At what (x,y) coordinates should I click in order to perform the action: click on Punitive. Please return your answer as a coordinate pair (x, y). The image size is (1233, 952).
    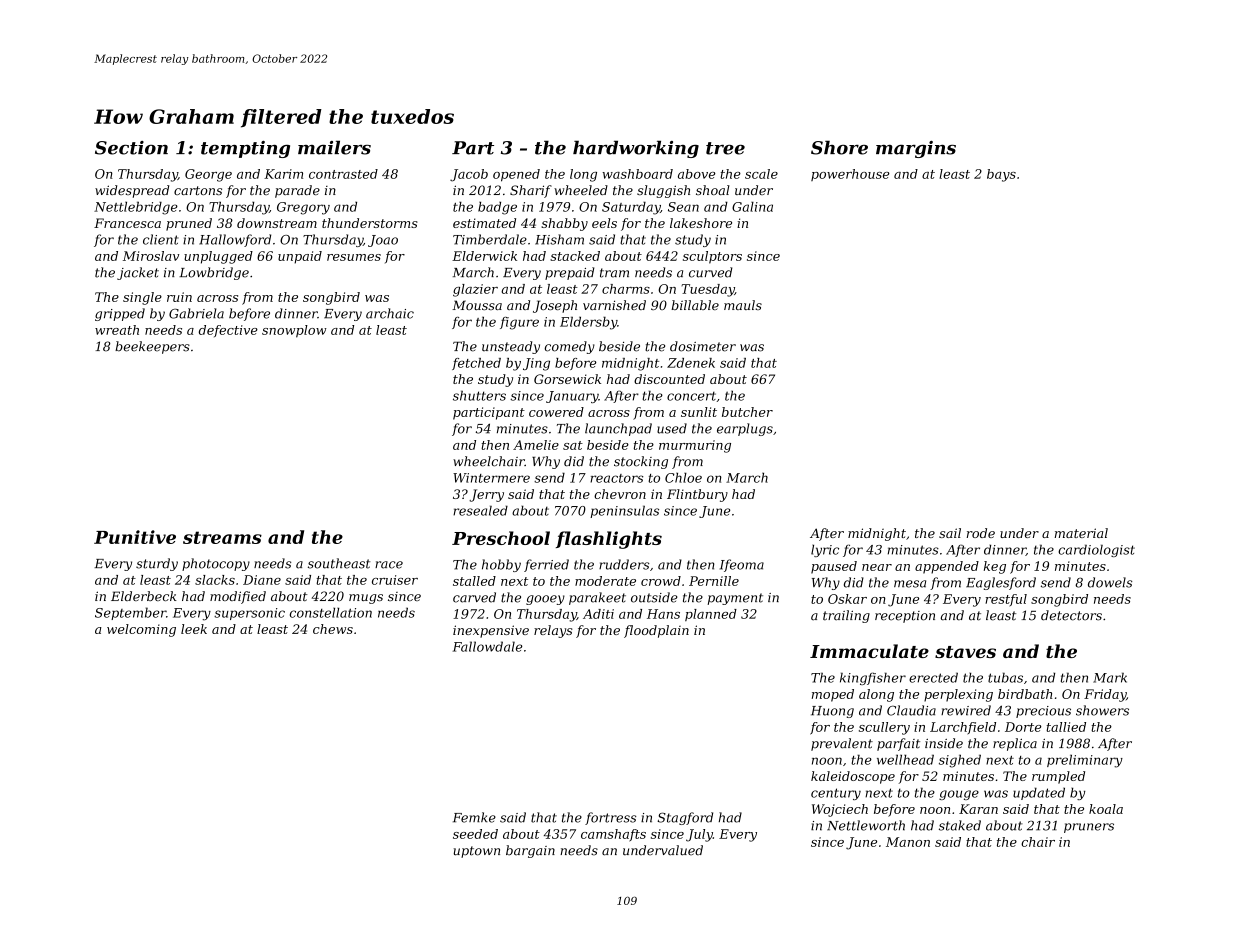
    Looking at the image, I should click on (135, 537).
